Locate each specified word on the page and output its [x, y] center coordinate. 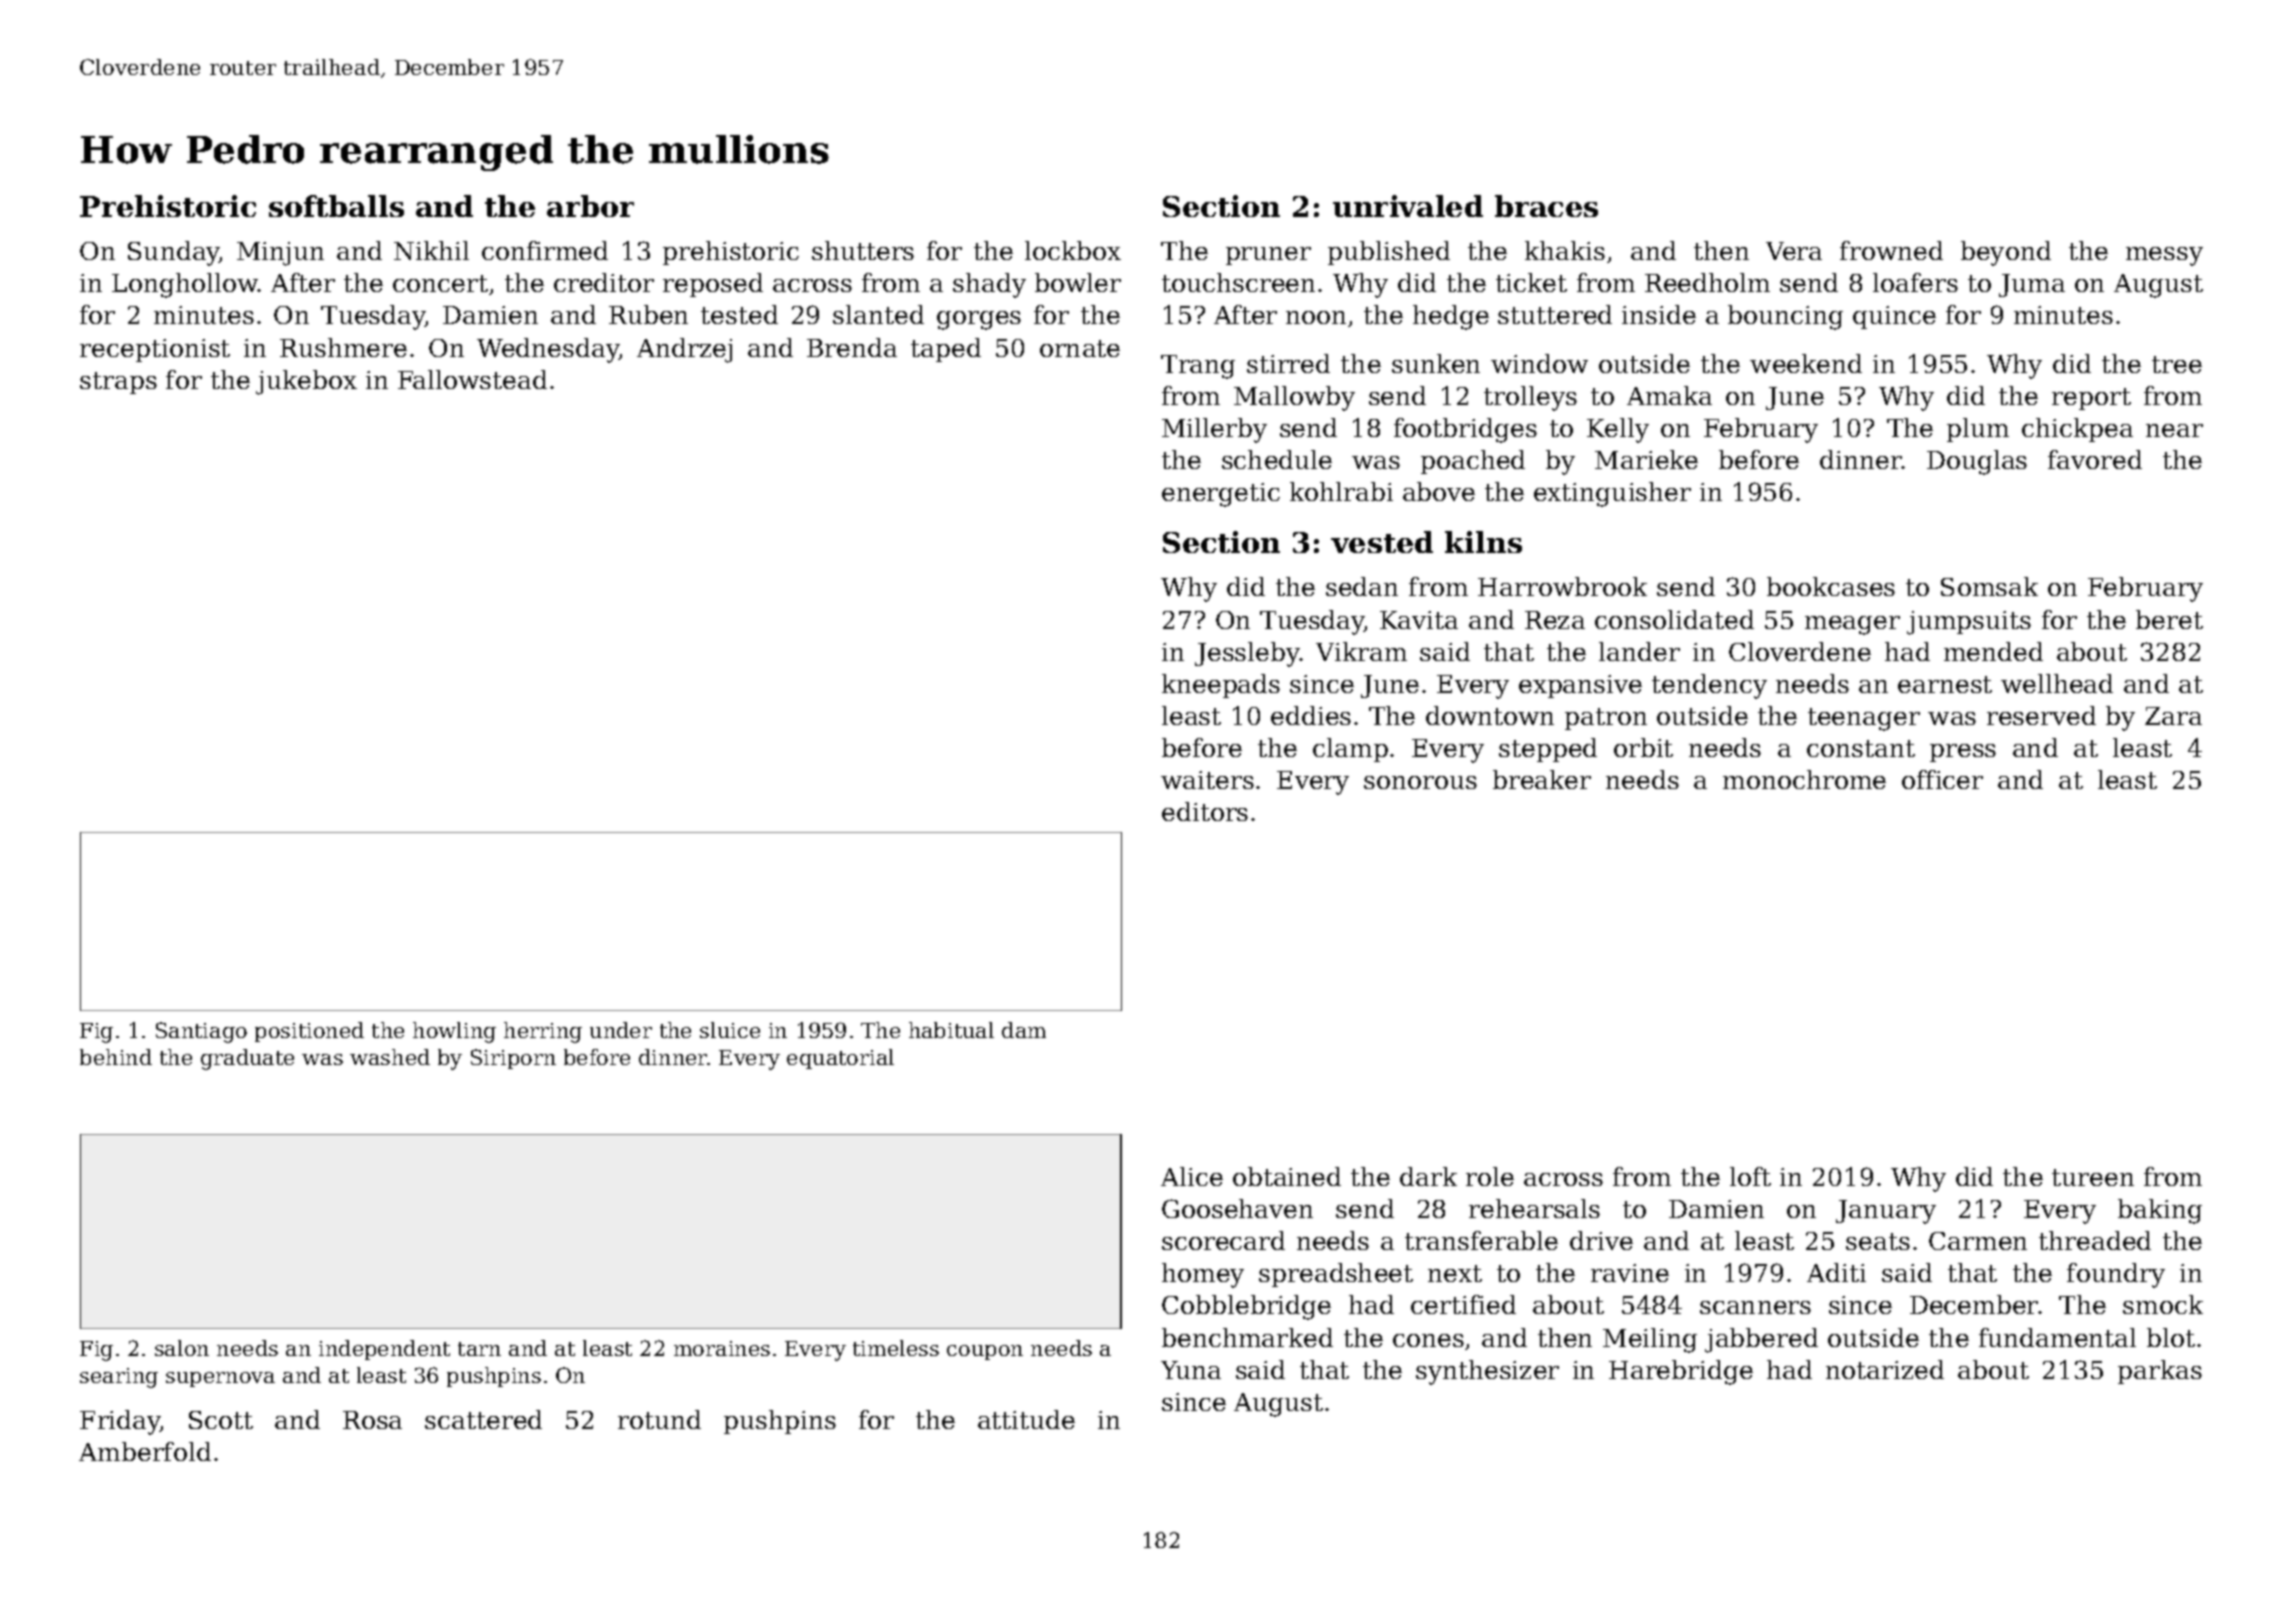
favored [2095, 459]
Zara [2173, 716]
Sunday [174, 253]
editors [1205, 811]
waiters [1207, 780]
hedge [1451, 317]
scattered [483, 1419]
